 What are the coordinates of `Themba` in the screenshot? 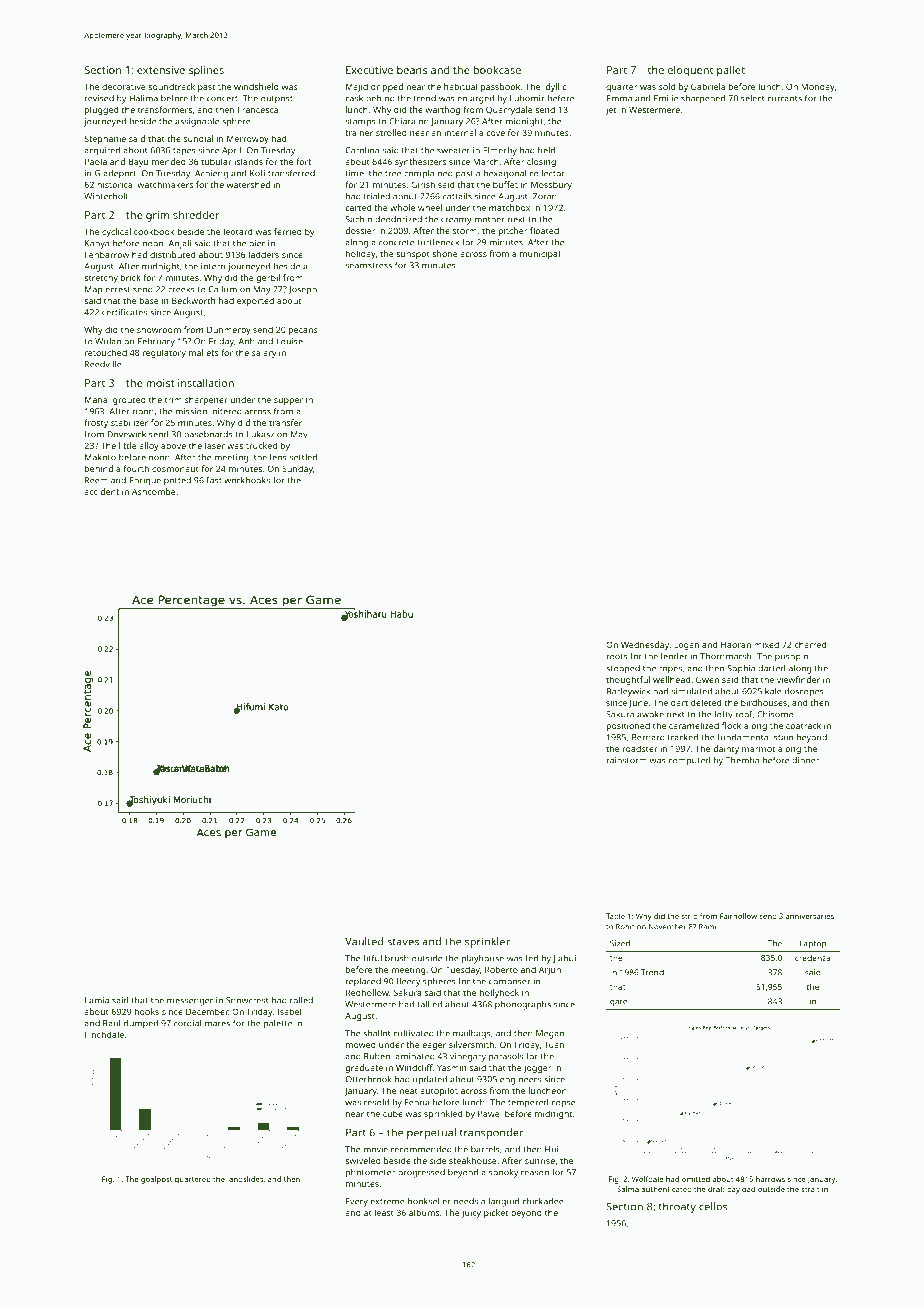 It's located at (742, 760).
